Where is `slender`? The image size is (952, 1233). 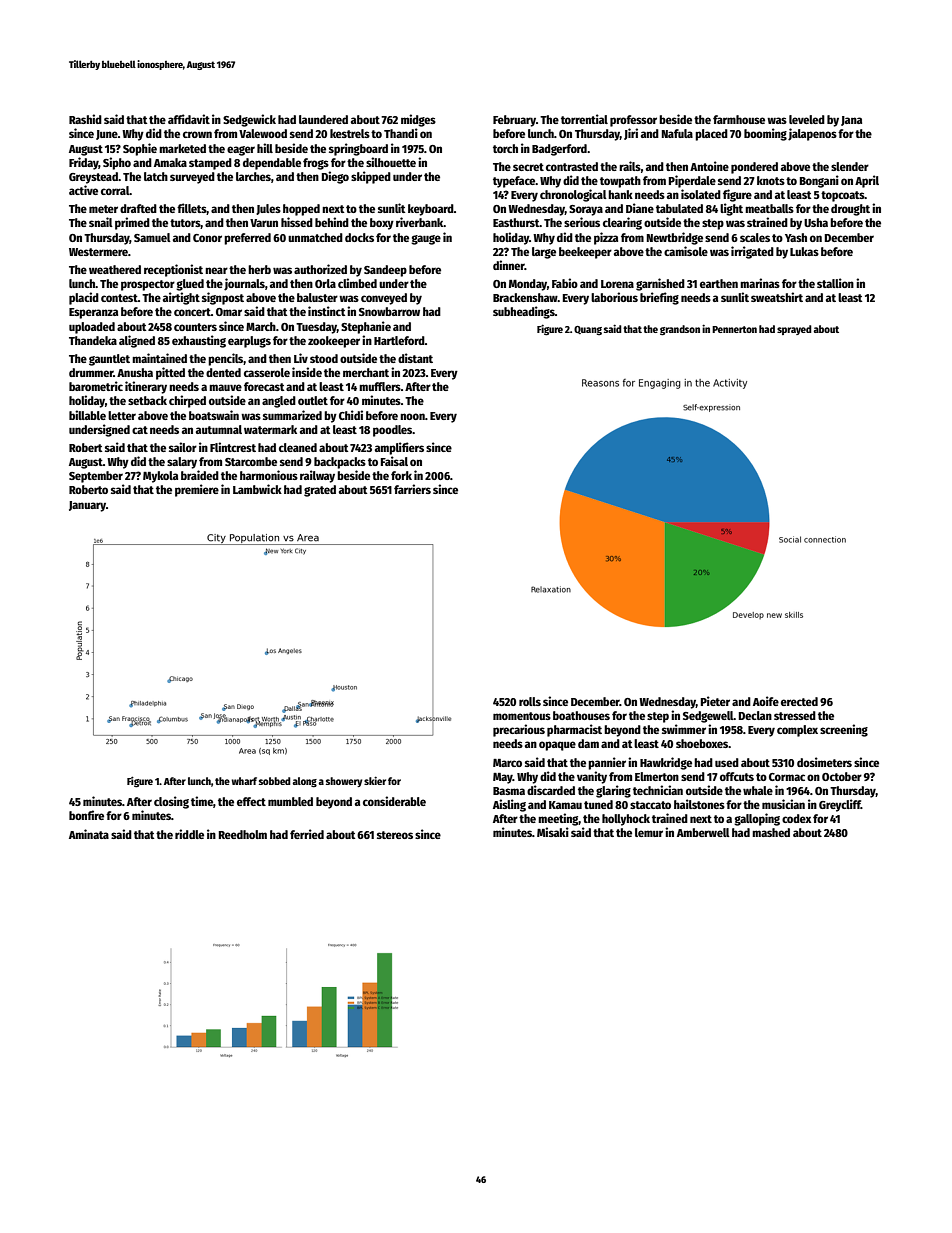 slender is located at coordinates (850, 166).
